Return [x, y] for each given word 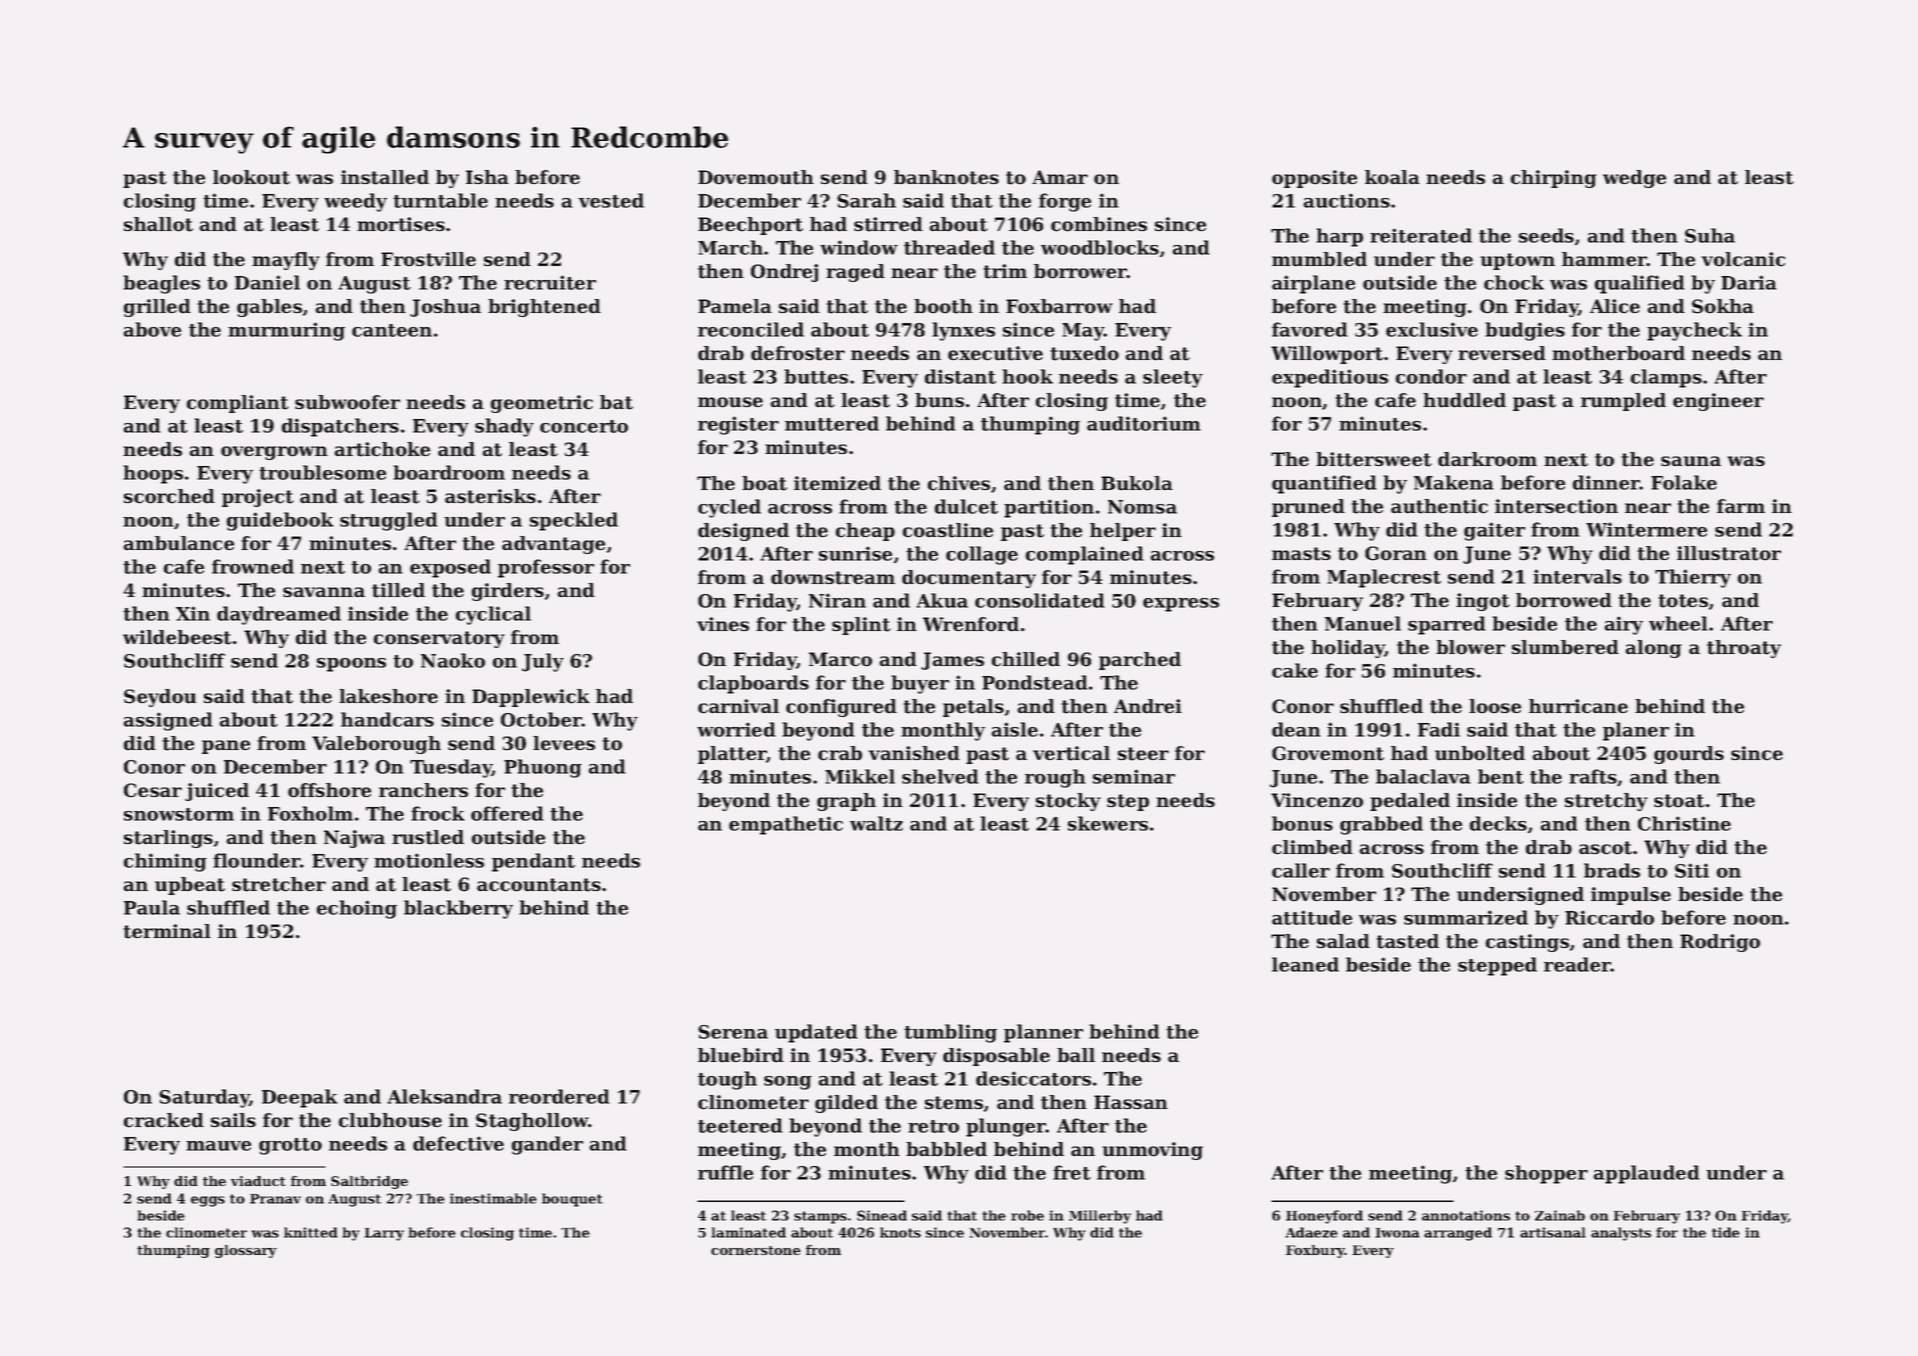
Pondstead [1035, 682]
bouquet [572, 1200]
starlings [168, 839]
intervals [1577, 576]
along [1653, 649]
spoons [351, 665]
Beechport [750, 226]
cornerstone [756, 1250]
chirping [1553, 179]
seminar [1134, 776]
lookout [251, 177]
